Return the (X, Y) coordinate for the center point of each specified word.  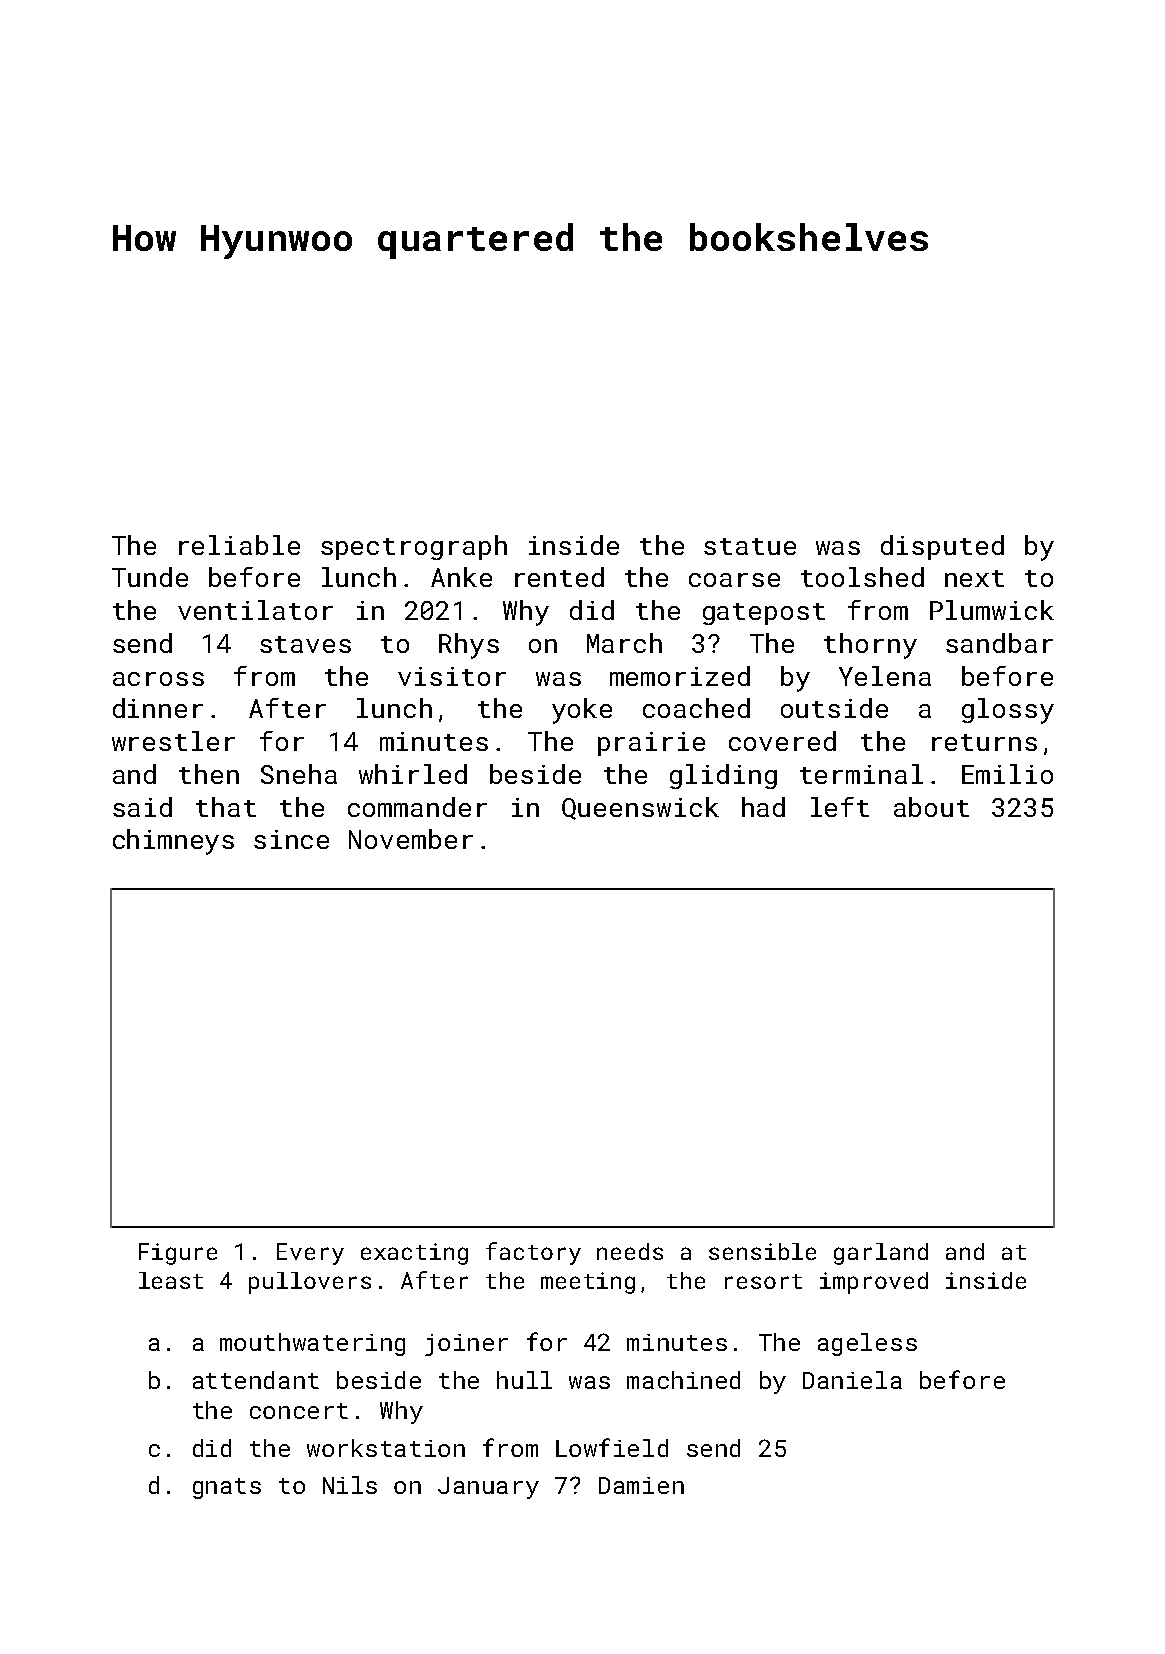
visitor (452, 676)
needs (630, 1251)
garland (881, 1254)
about (931, 807)
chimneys (173, 842)
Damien (641, 1485)
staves (305, 644)
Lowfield (612, 1447)
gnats (227, 1488)
